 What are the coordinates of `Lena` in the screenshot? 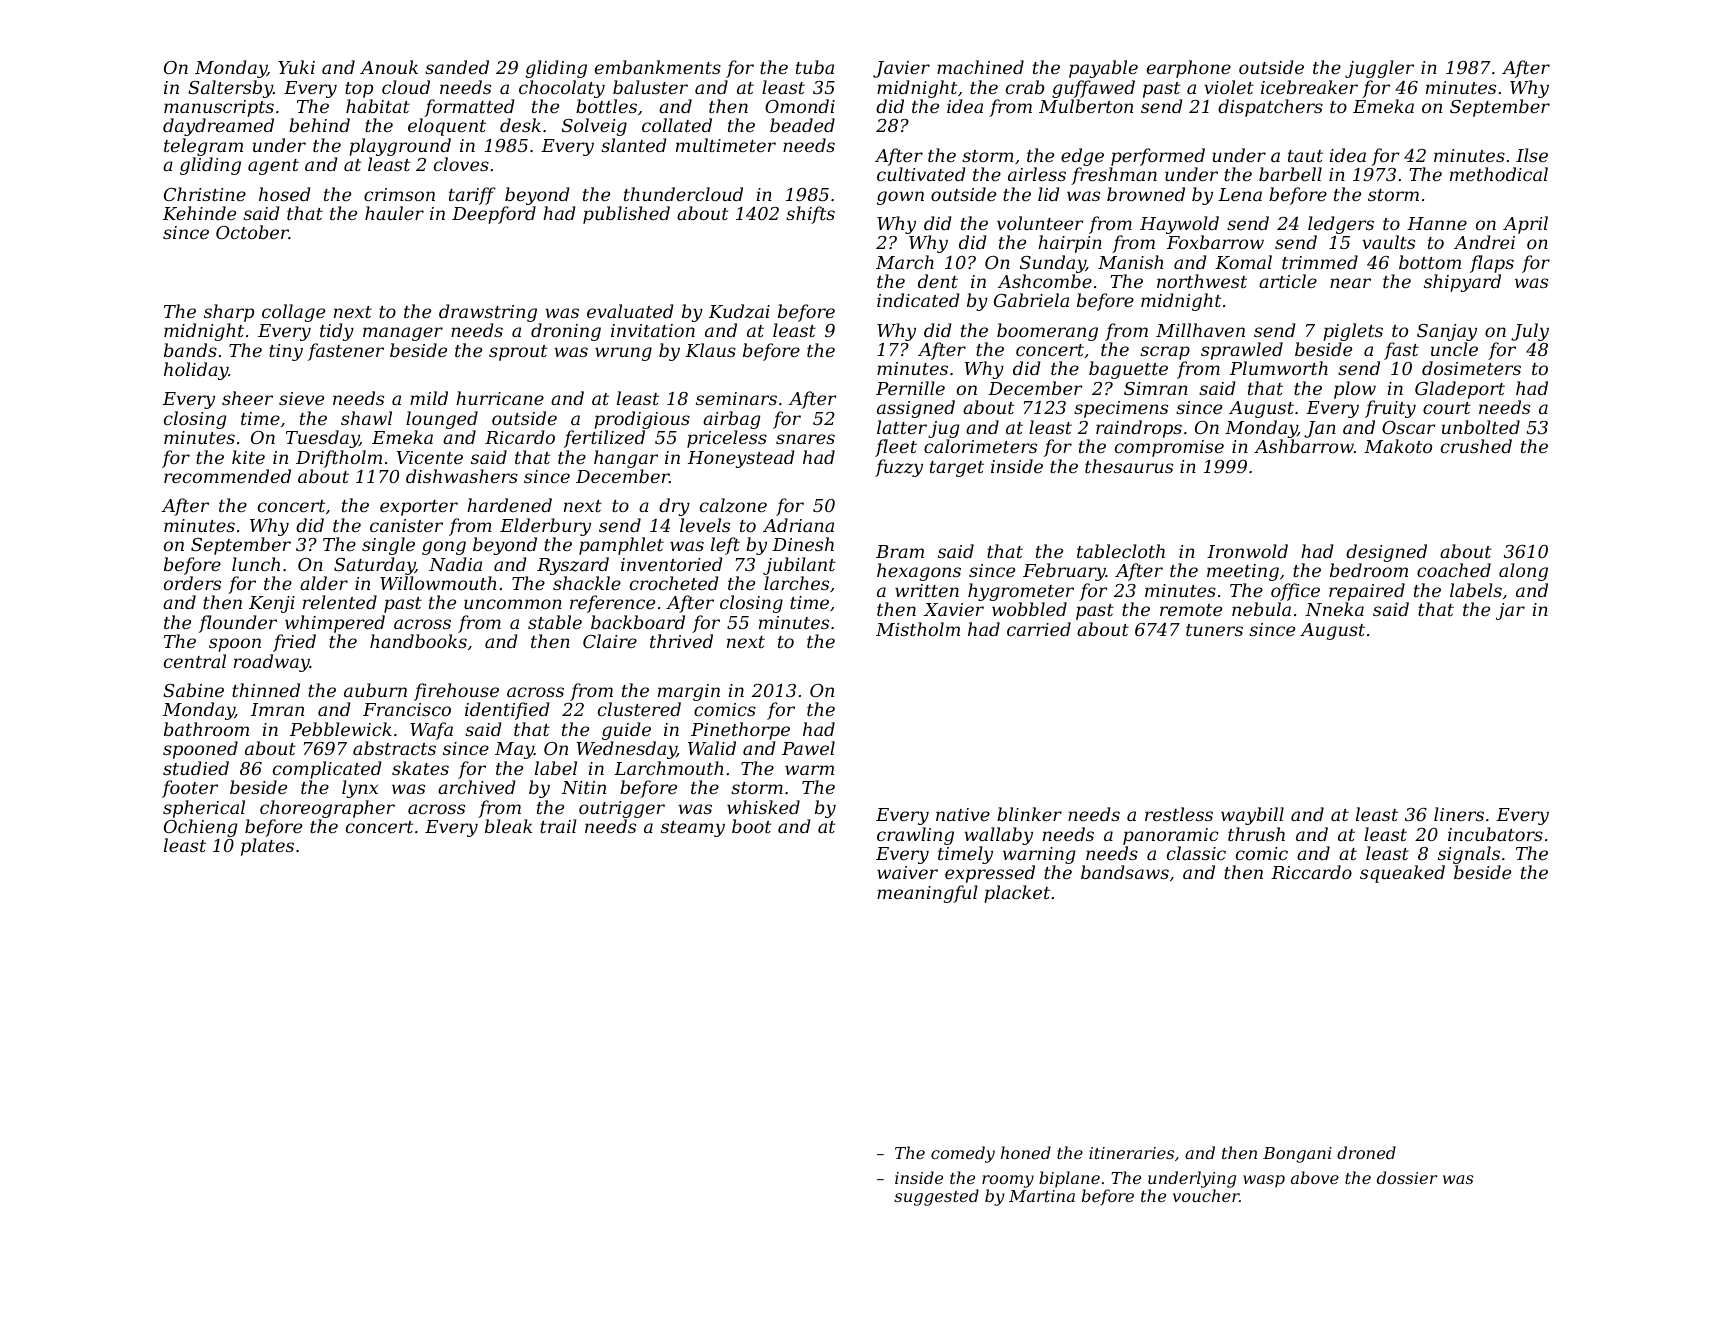 It's located at (1240, 194).
